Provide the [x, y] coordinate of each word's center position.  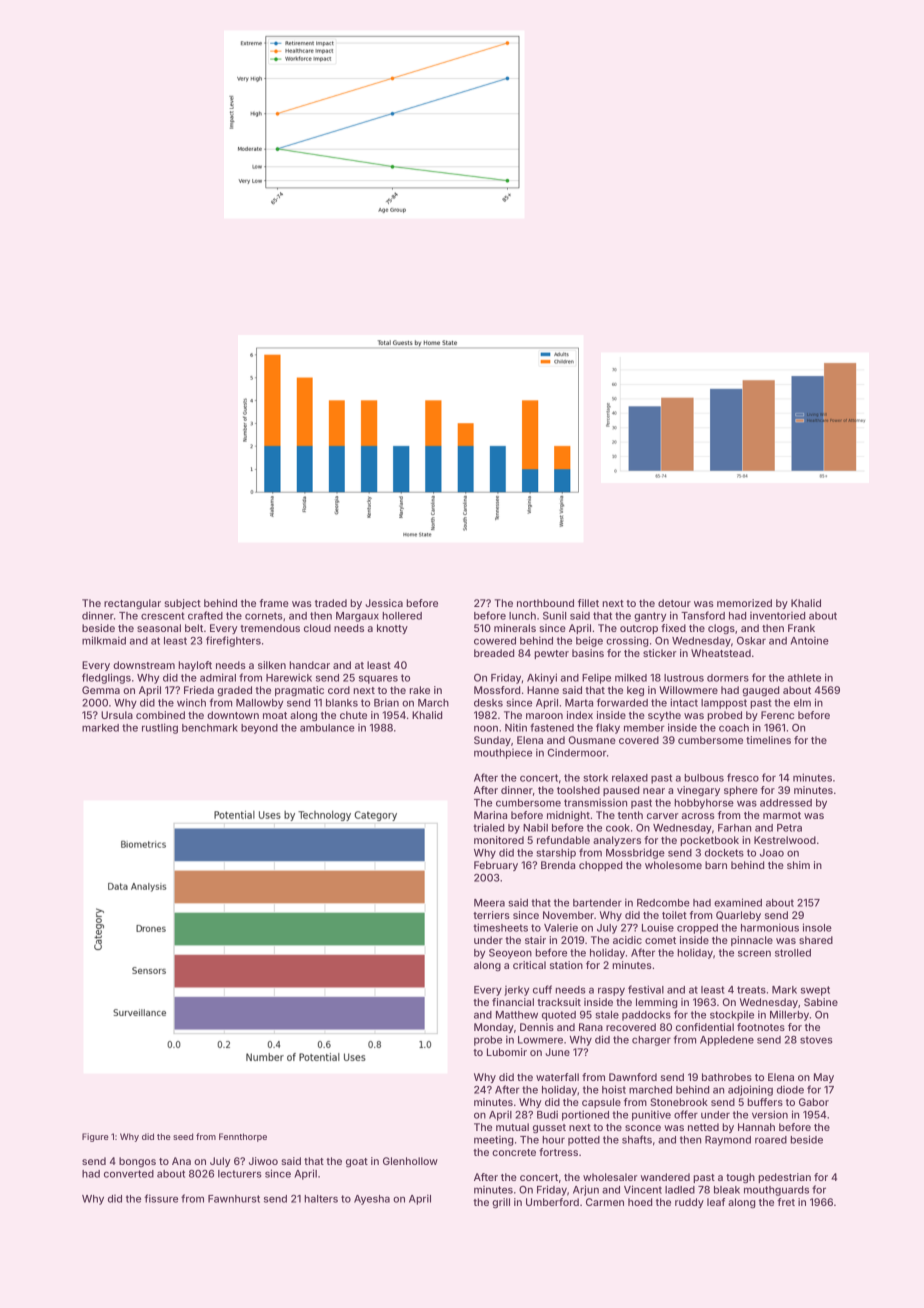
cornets [264, 616]
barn [716, 865]
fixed [673, 628]
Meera [489, 903]
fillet [588, 603]
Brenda [558, 865]
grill [501, 1203]
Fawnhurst [234, 1199]
